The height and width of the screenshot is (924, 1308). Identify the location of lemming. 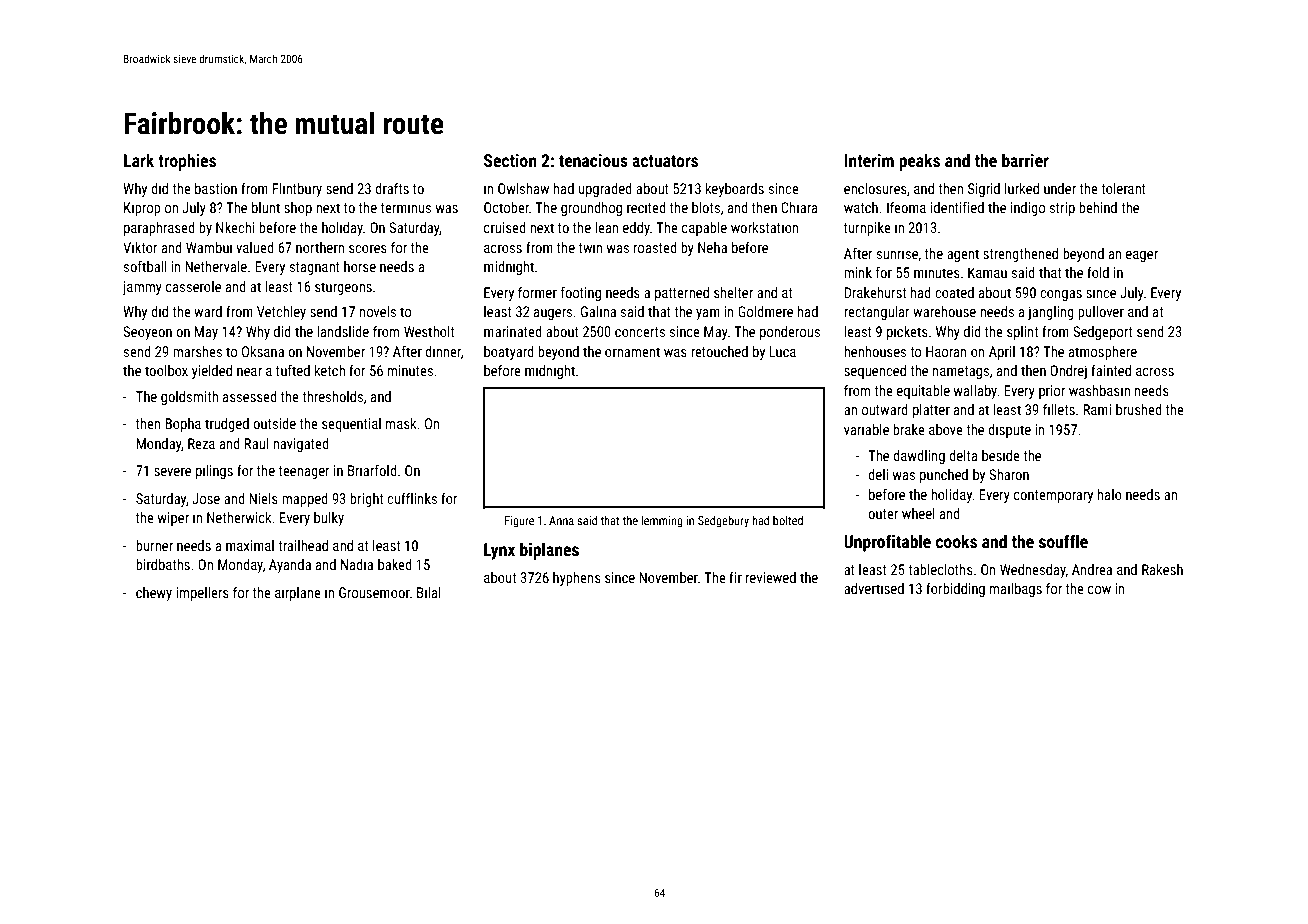
(662, 521).
